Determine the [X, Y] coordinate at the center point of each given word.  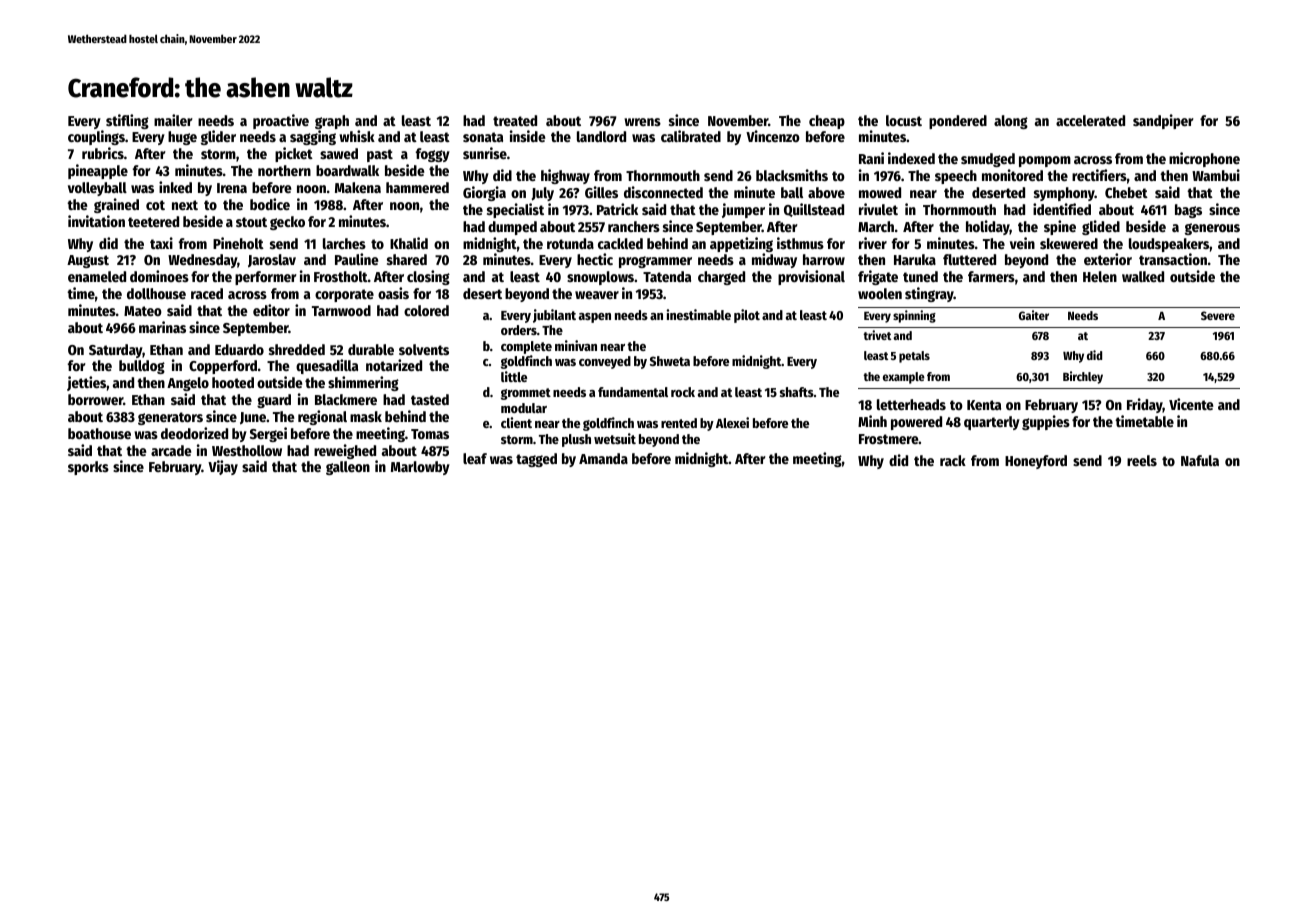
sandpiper [1163, 121]
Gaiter [1034, 315]
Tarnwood [341, 310]
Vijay [223, 467]
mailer [173, 120]
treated [515, 120]
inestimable [698, 314]
